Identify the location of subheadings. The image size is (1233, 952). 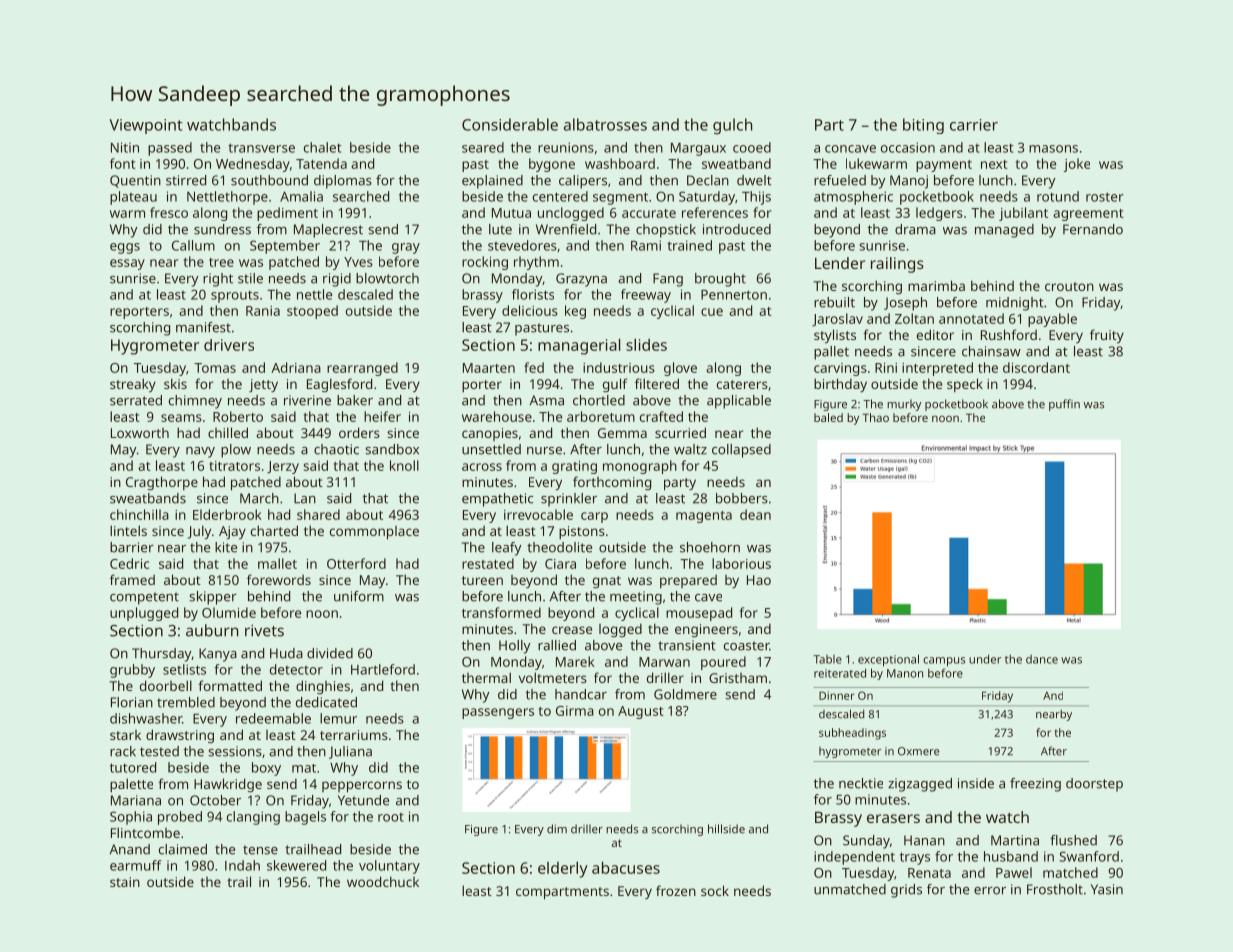
(852, 734).
